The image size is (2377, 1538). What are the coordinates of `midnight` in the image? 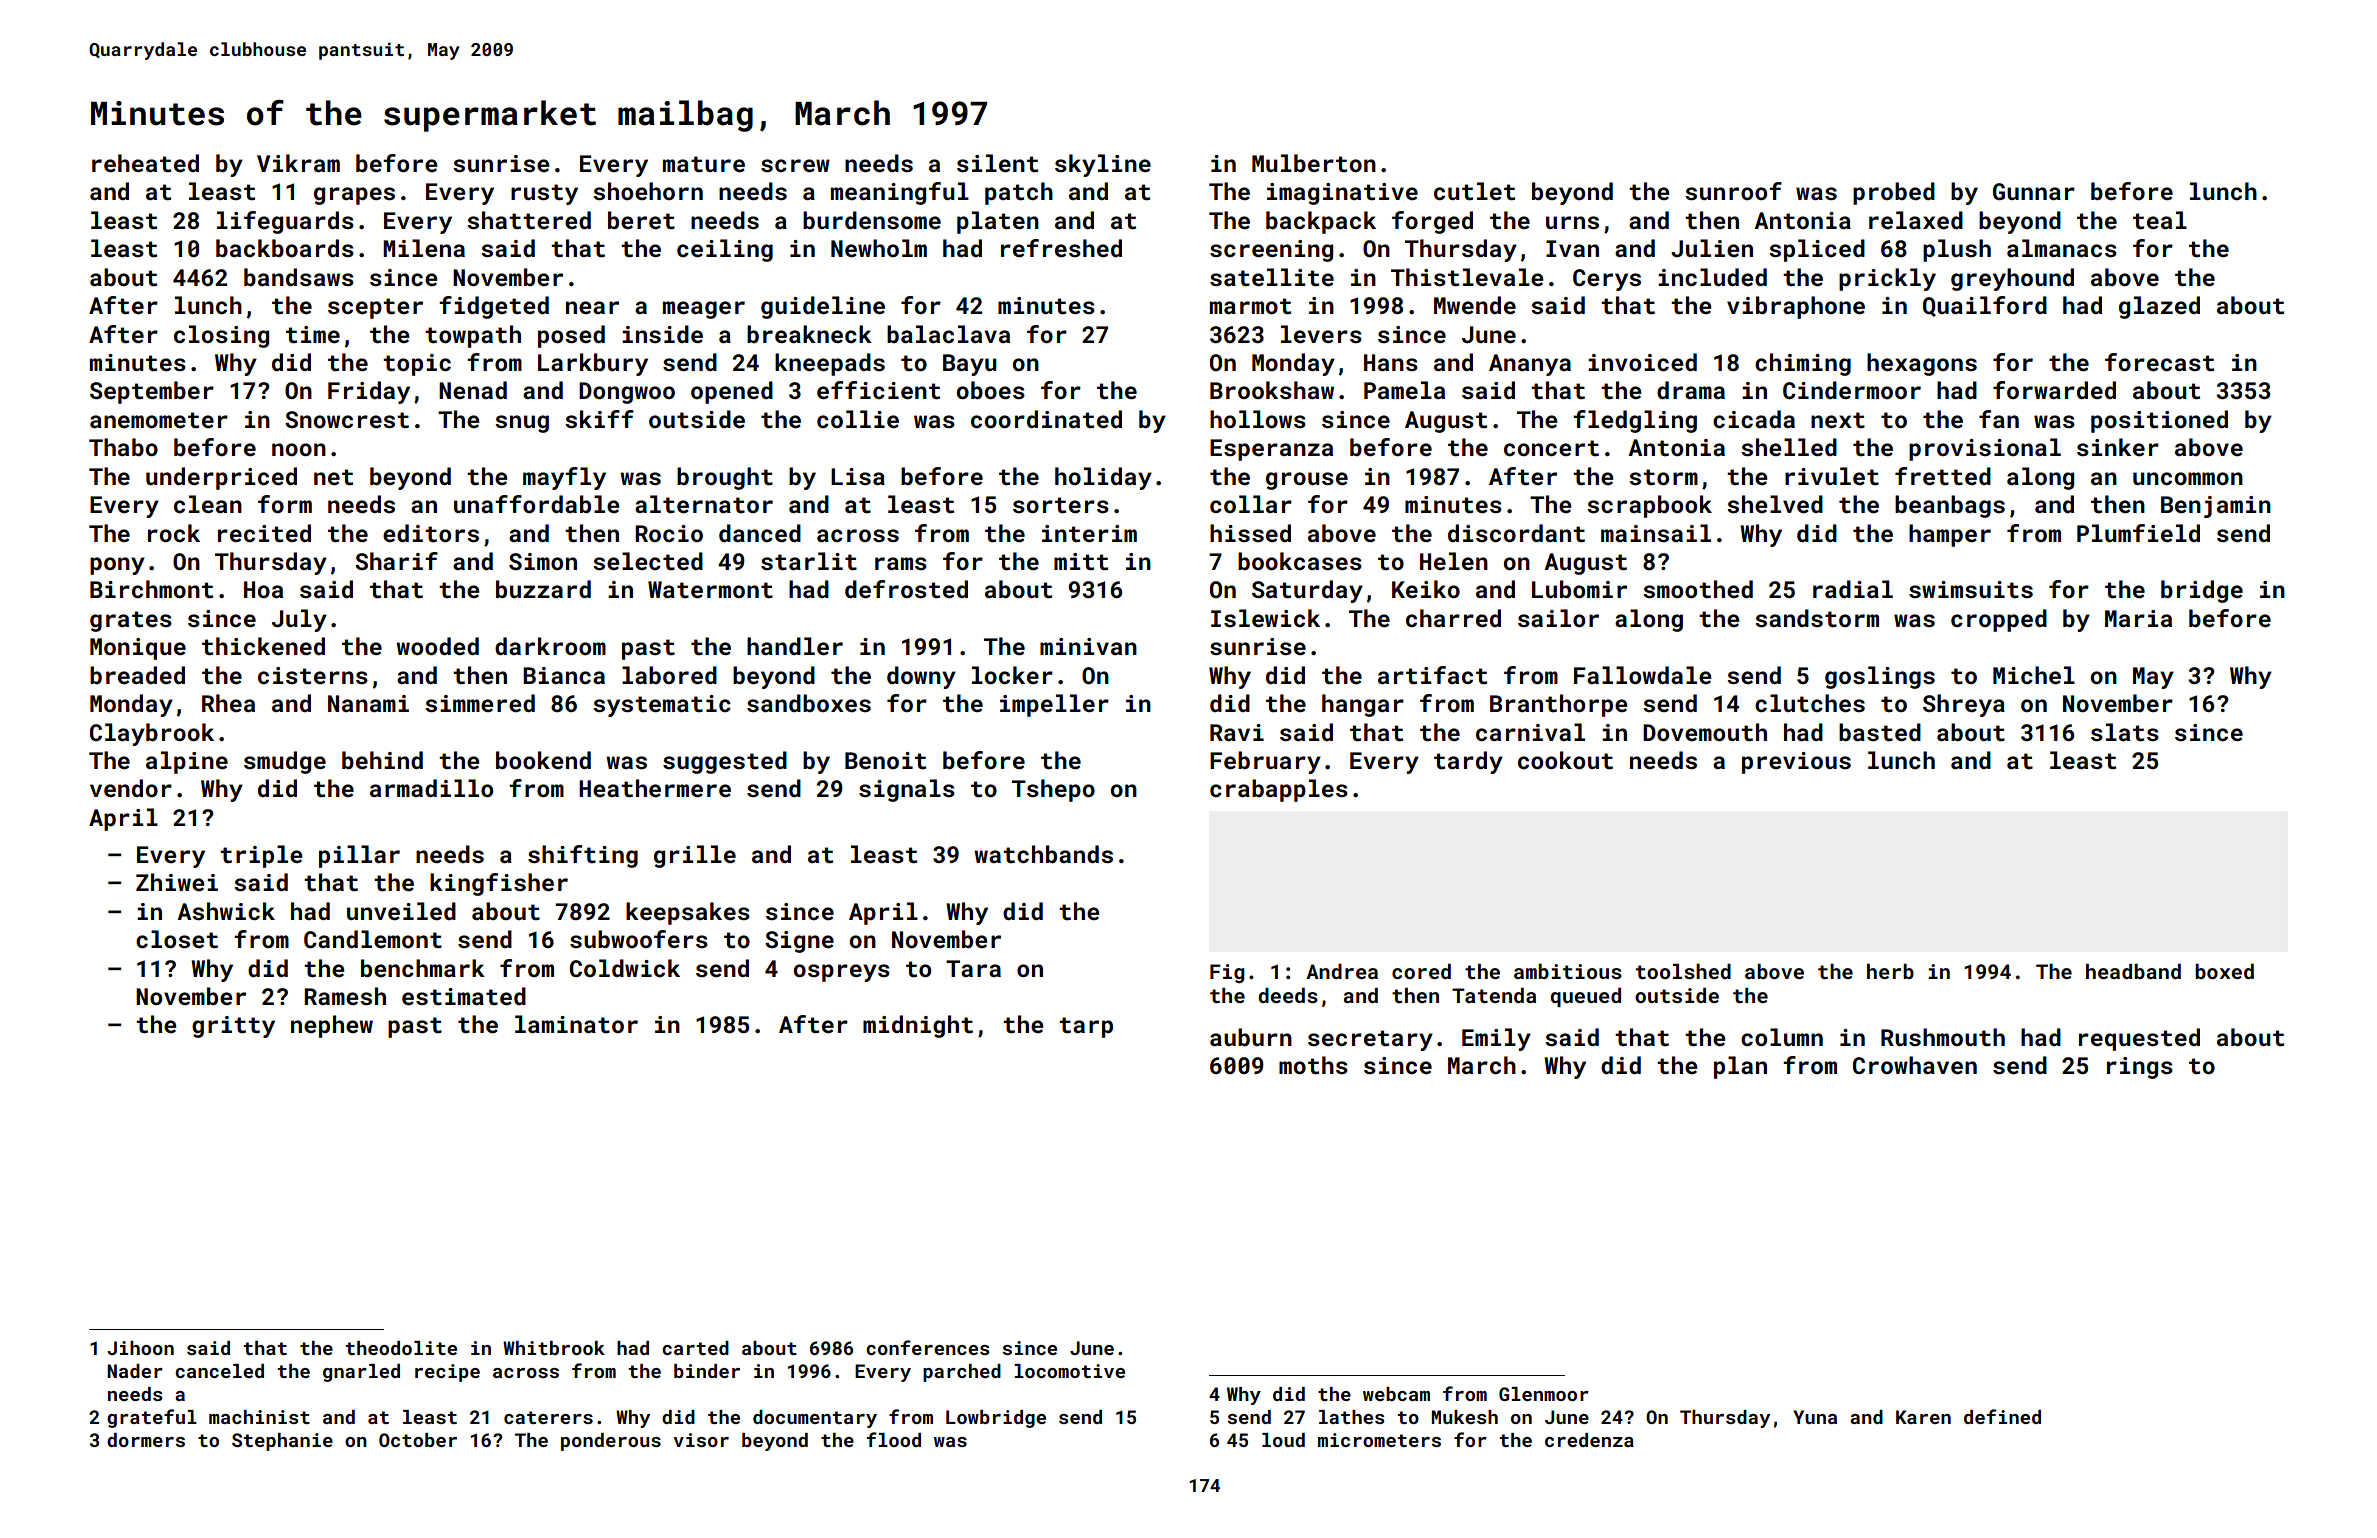 It's located at (918, 1026).
